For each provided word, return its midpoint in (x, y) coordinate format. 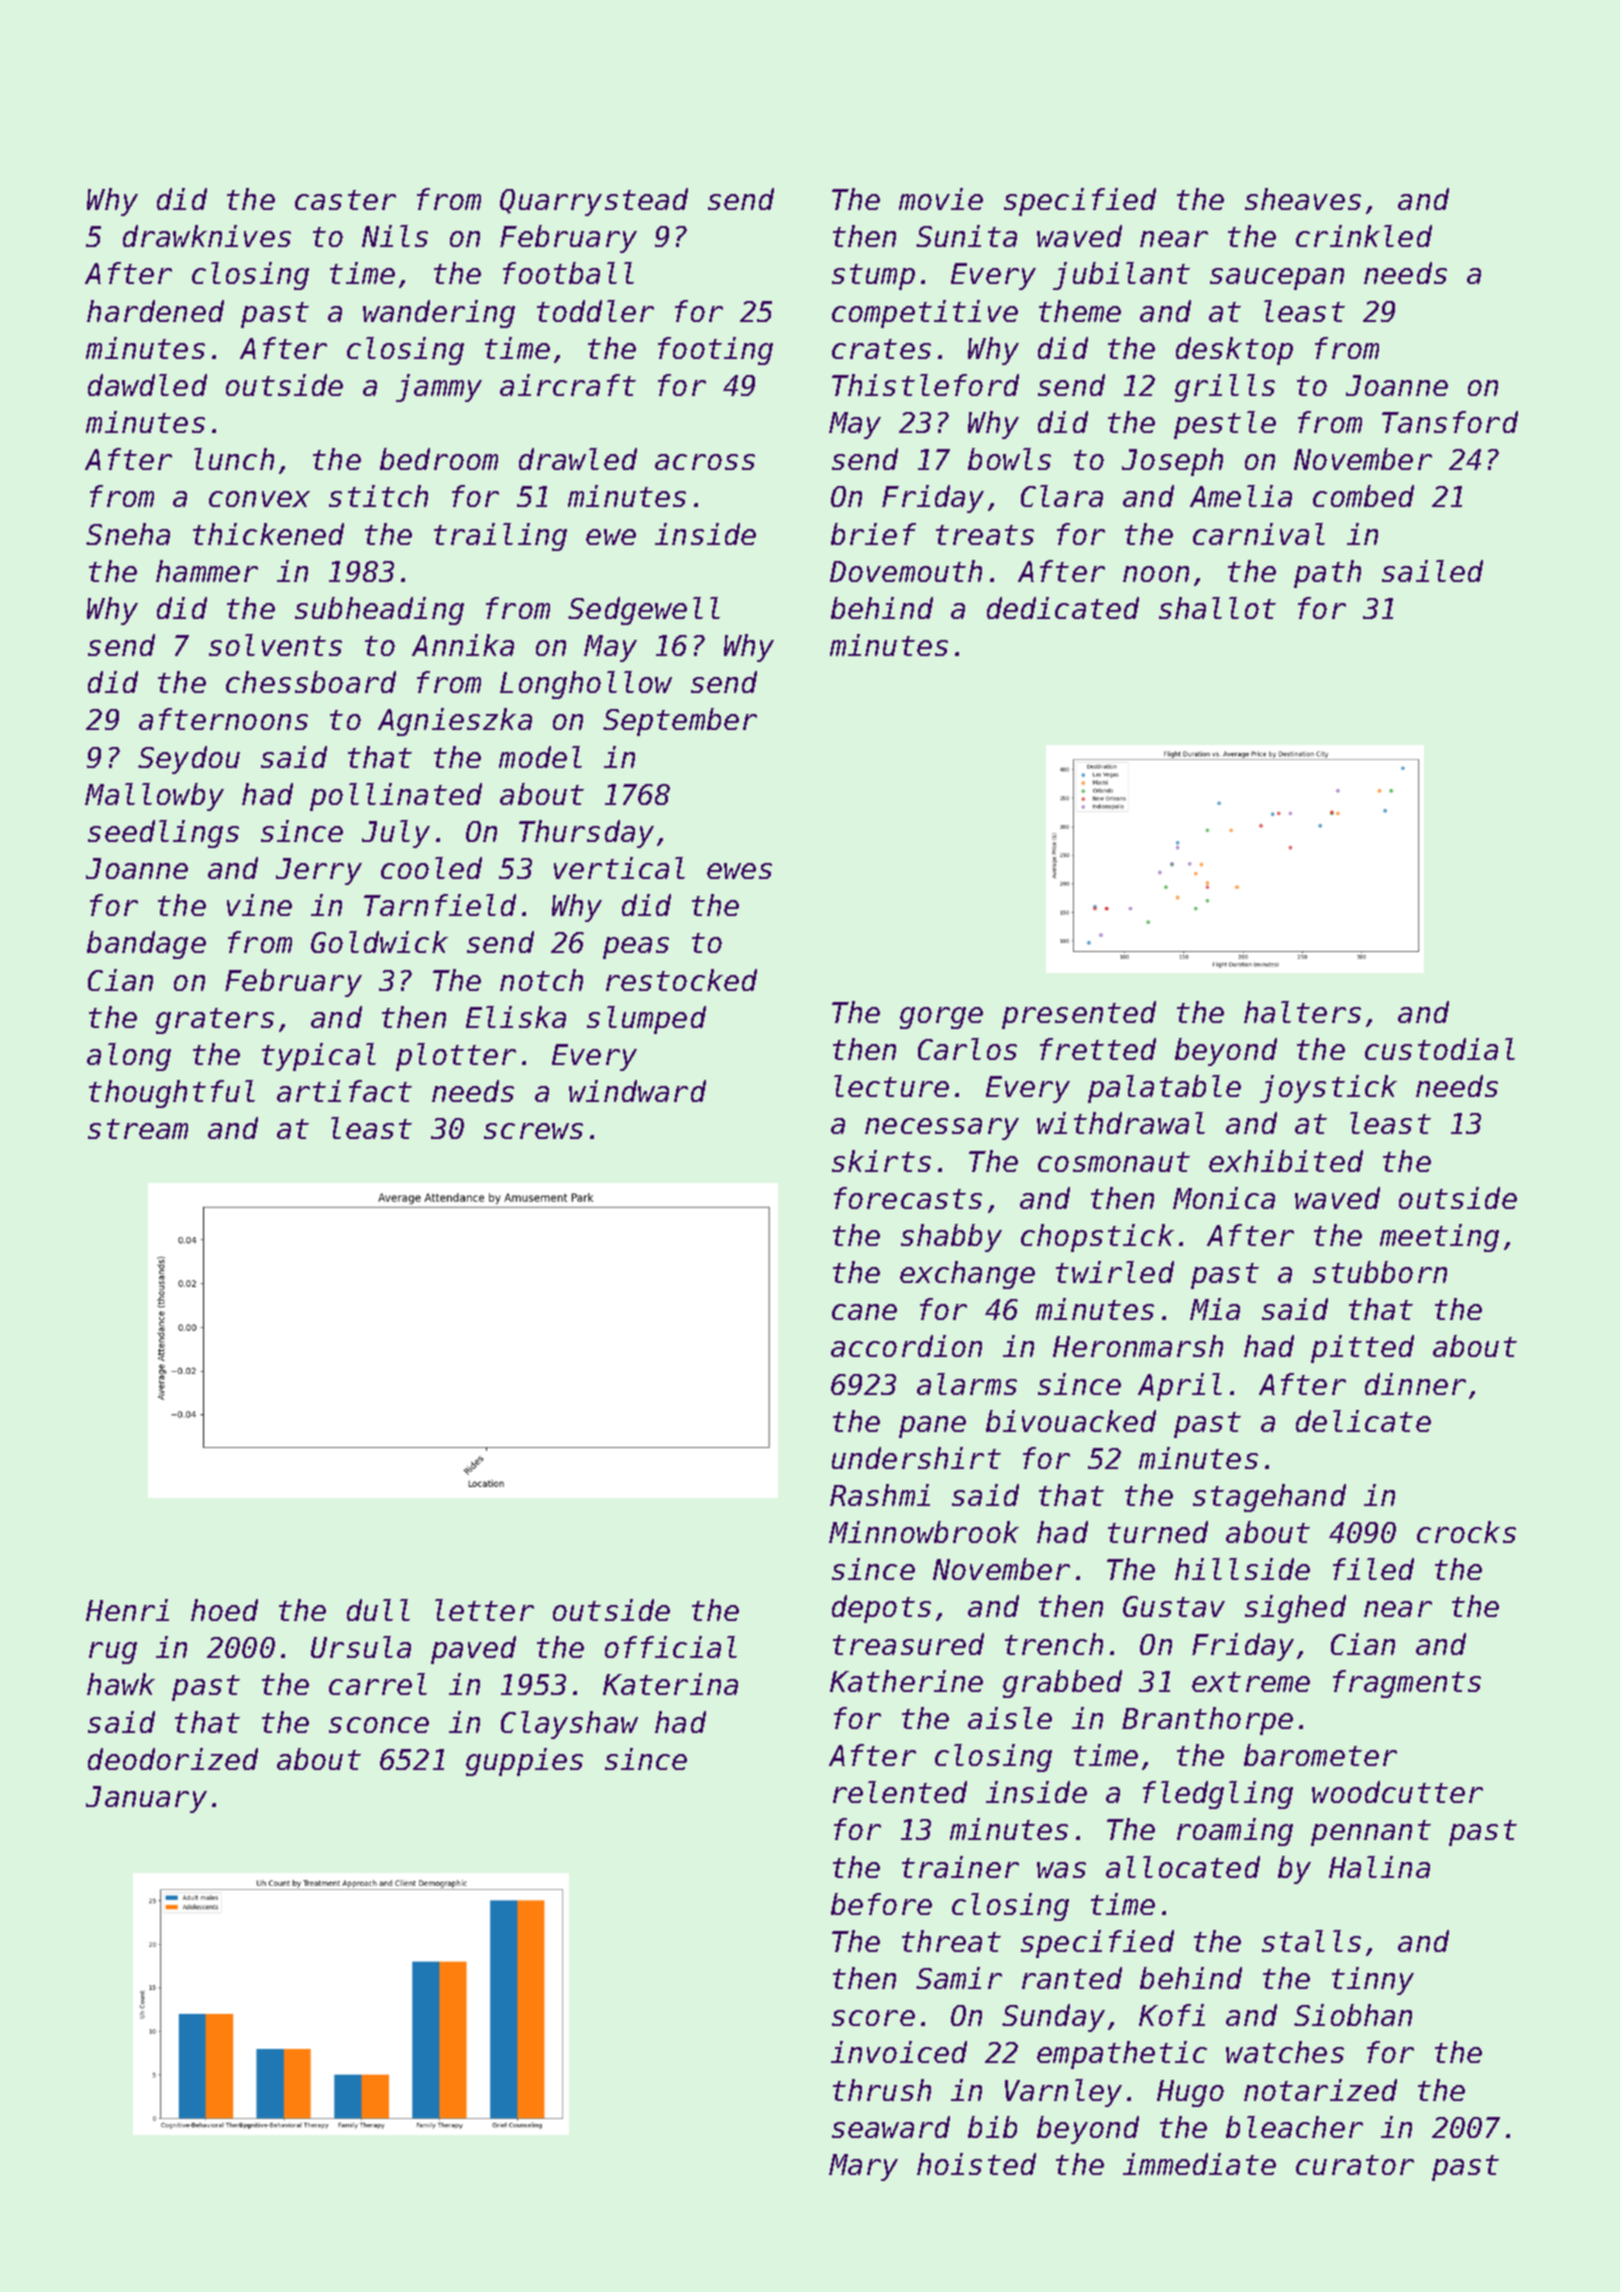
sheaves (1303, 199)
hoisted (976, 2164)
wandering (439, 314)
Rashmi (880, 1495)
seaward (891, 2127)
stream (138, 1129)
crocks (1466, 1532)
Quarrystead (594, 202)
